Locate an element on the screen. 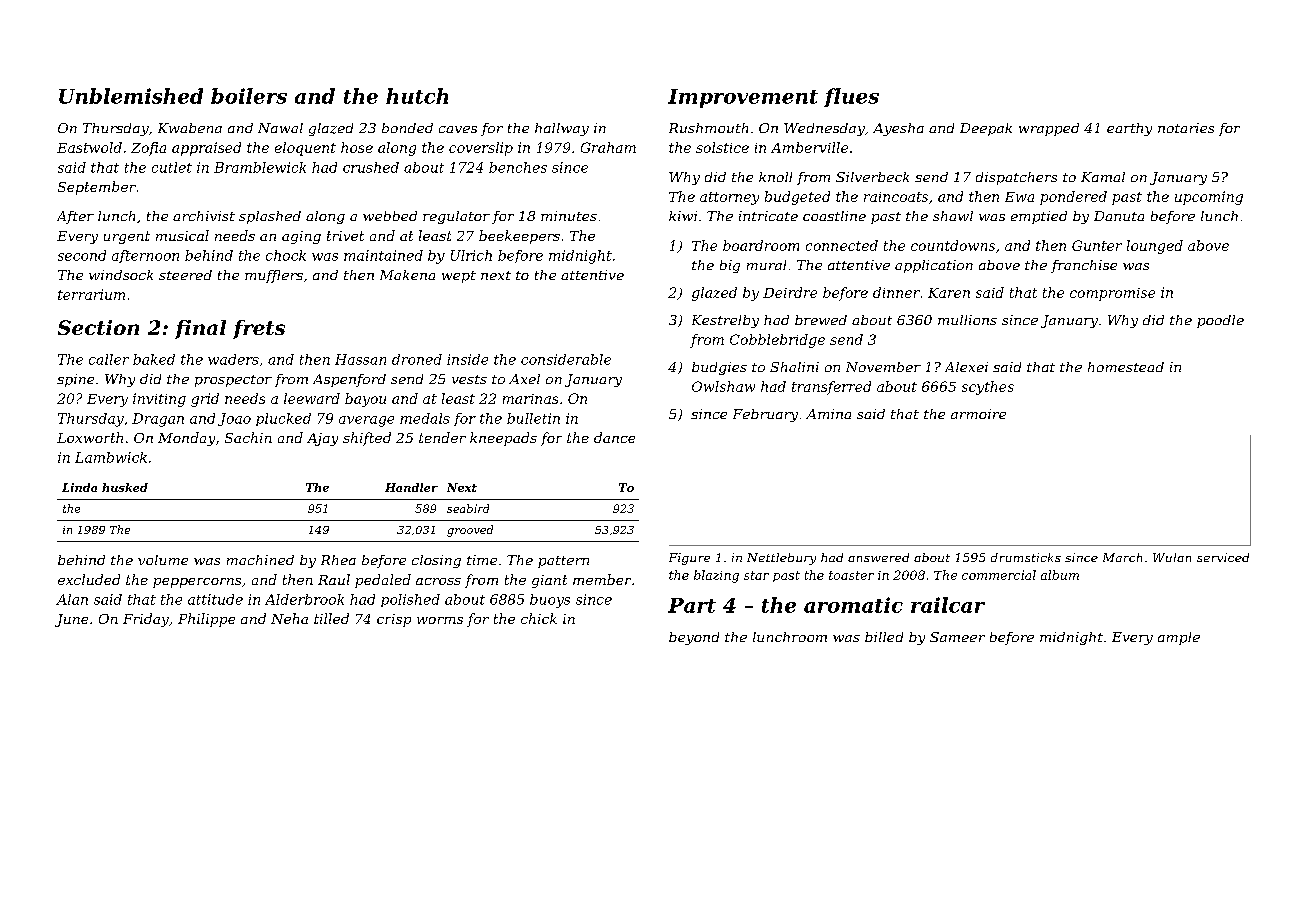 This screenshot has height=924, width=1308. peppercorns is located at coordinates (197, 583).
